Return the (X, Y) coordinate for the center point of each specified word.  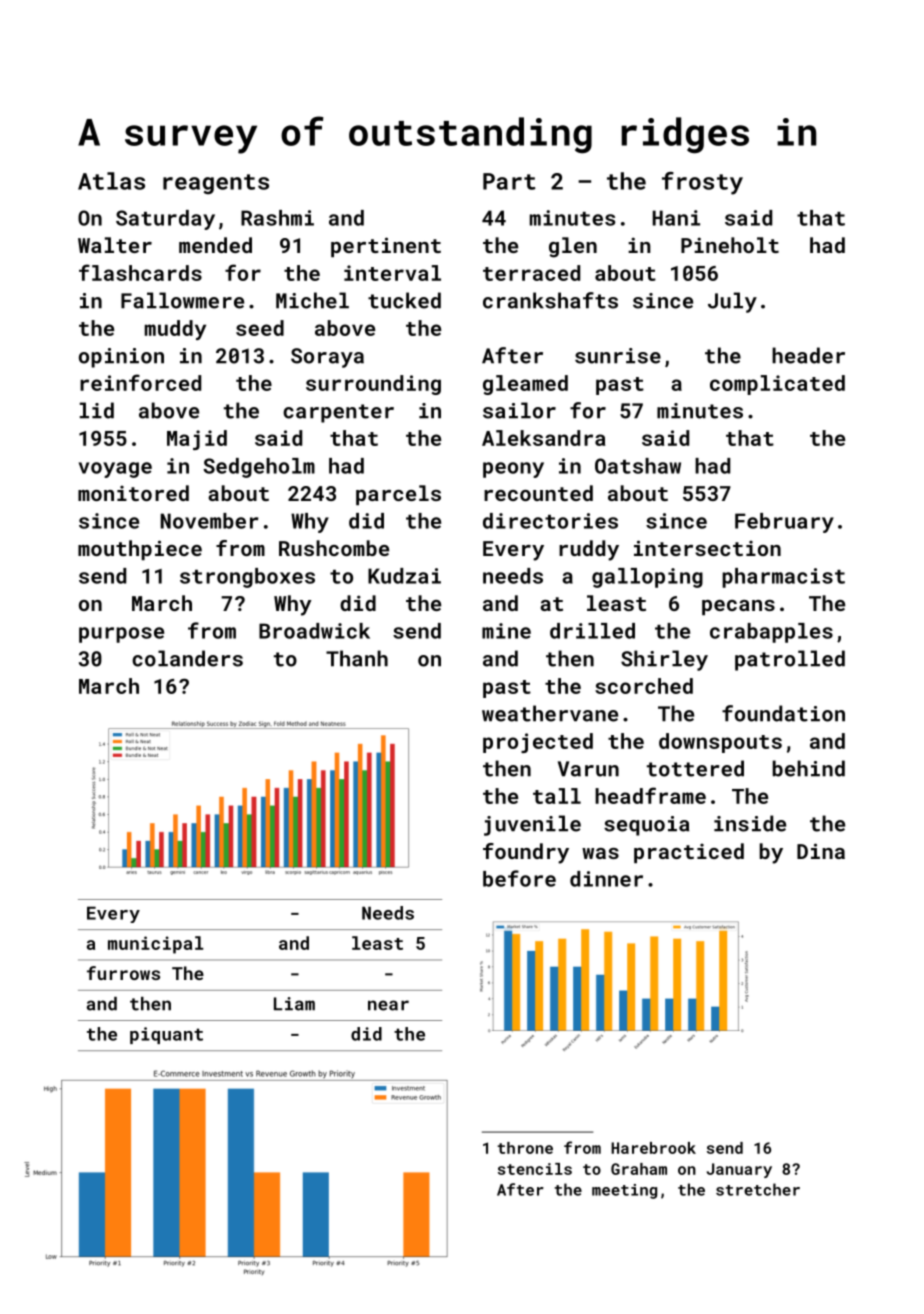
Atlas (111, 181)
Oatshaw (638, 466)
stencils (535, 1169)
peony (513, 470)
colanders (187, 658)
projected (538, 743)
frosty (702, 183)
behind (809, 768)
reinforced (140, 382)
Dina (821, 851)
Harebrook (653, 1148)
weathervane (550, 713)
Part (509, 181)
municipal (155, 945)
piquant (166, 1035)
